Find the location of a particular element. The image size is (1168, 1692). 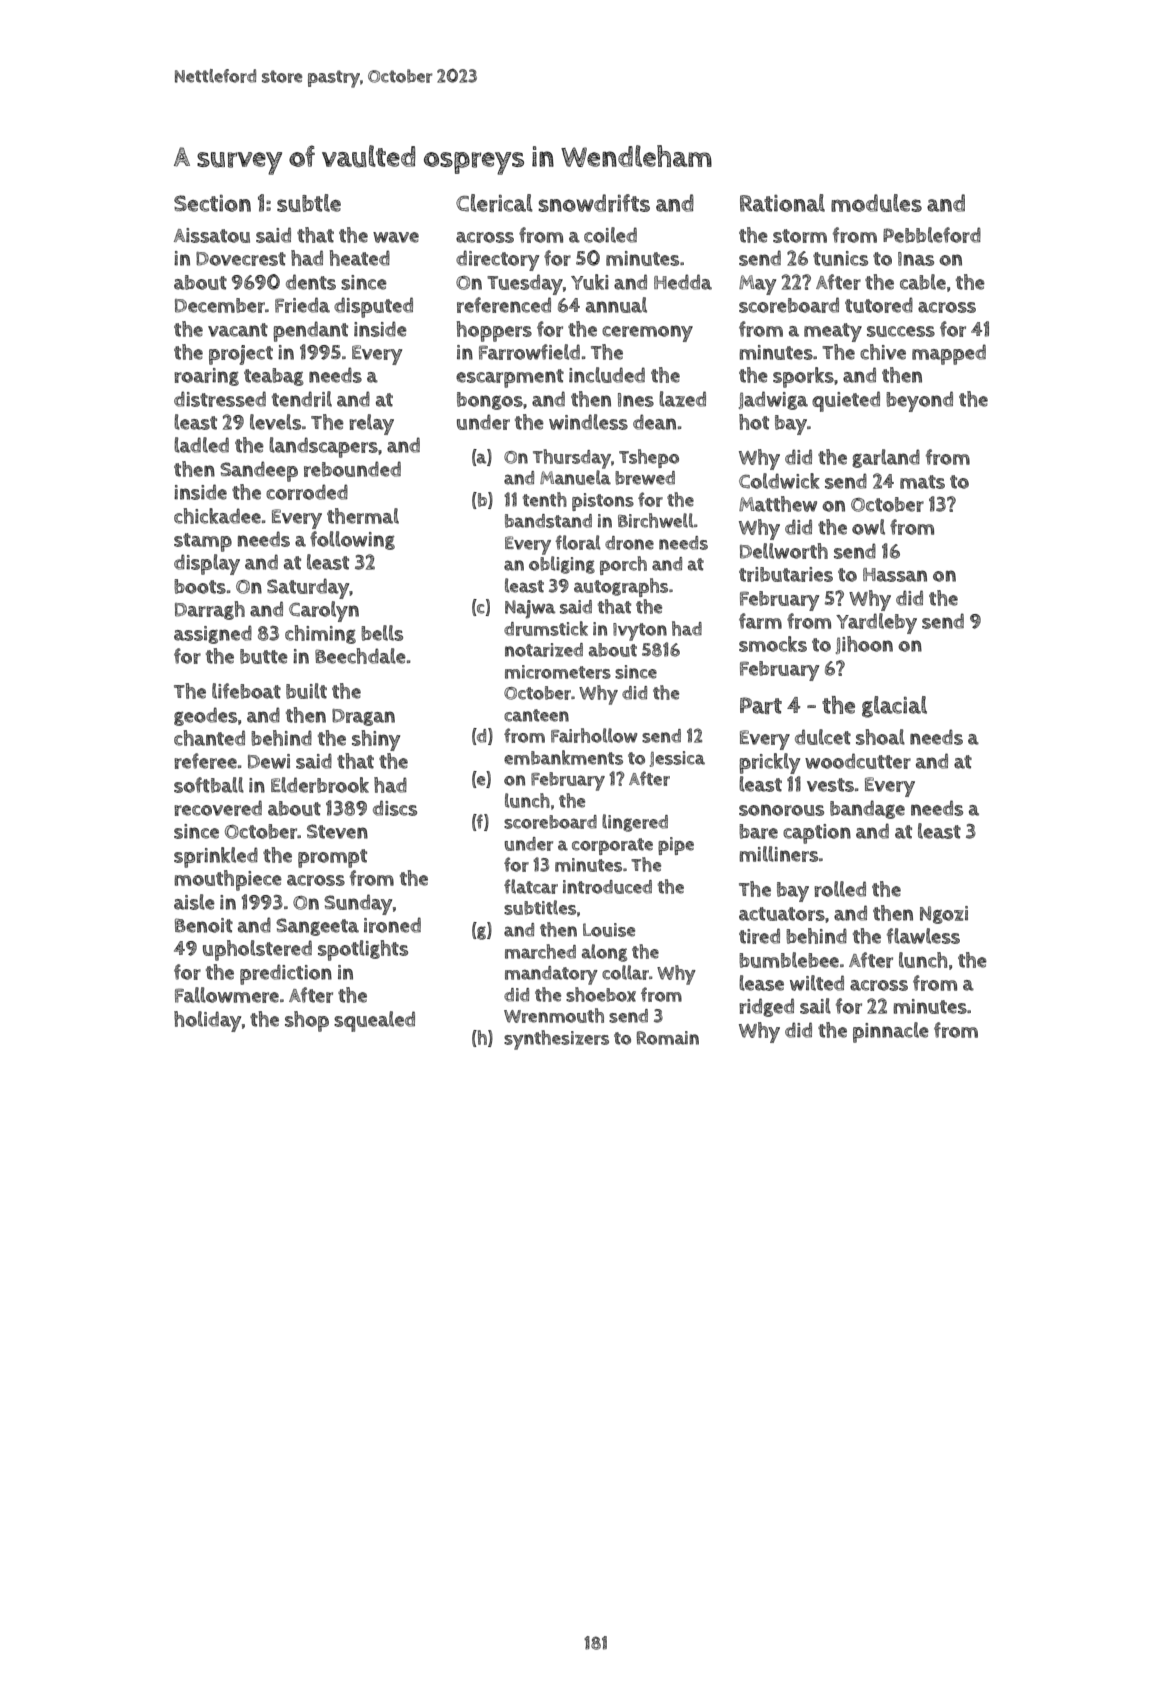

Beechdale is located at coordinates (360, 656).
